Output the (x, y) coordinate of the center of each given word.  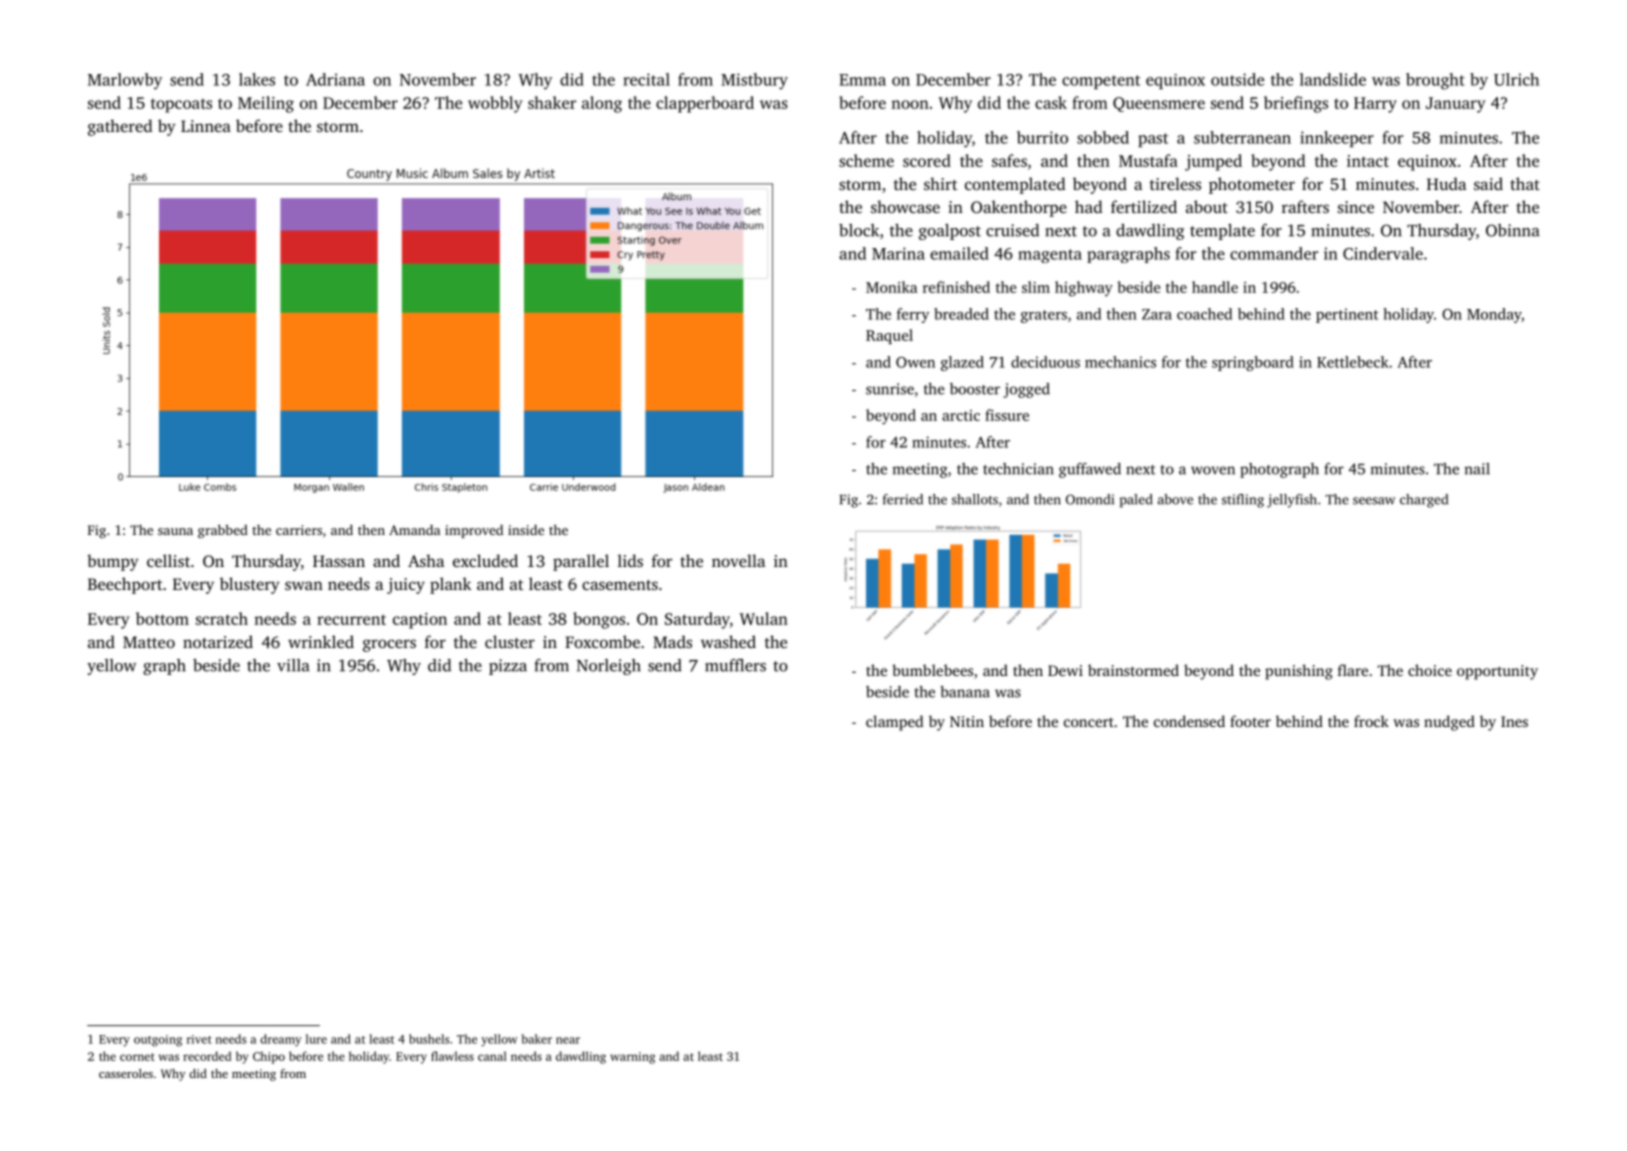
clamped (894, 723)
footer (1250, 721)
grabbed (223, 531)
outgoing (158, 1041)
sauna (175, 531)
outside (1237, 79)
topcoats (181, 106)
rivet (199, 1039)
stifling (1243, 501)
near (568, 1040)
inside (526, 530)
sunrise (890, 389)
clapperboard (705, 104)
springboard (1253, 363)
